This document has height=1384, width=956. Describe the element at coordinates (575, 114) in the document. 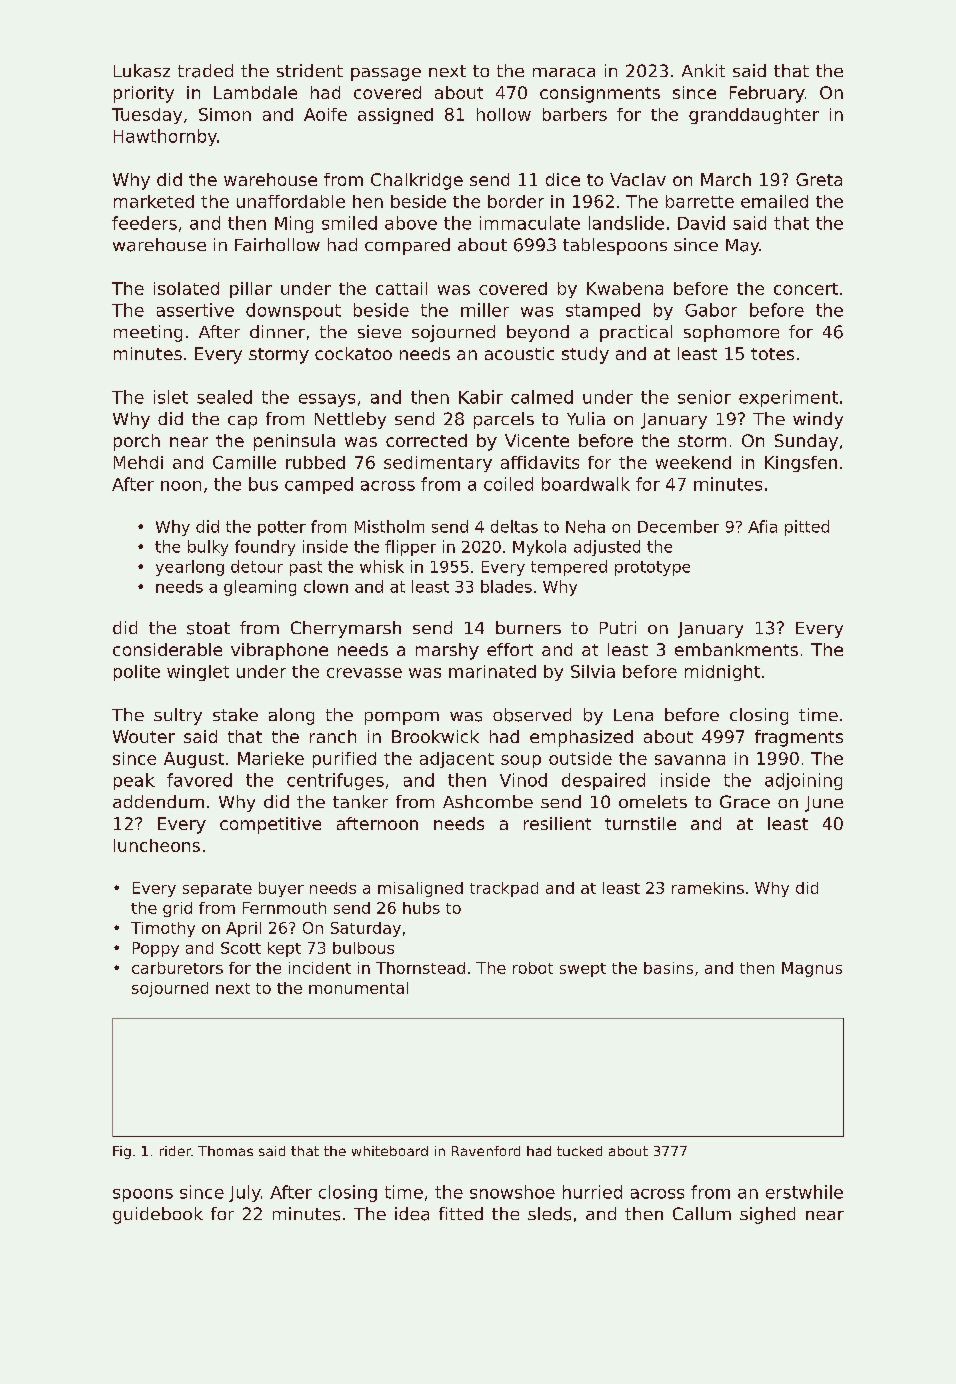

I see `barbers` at that location.
